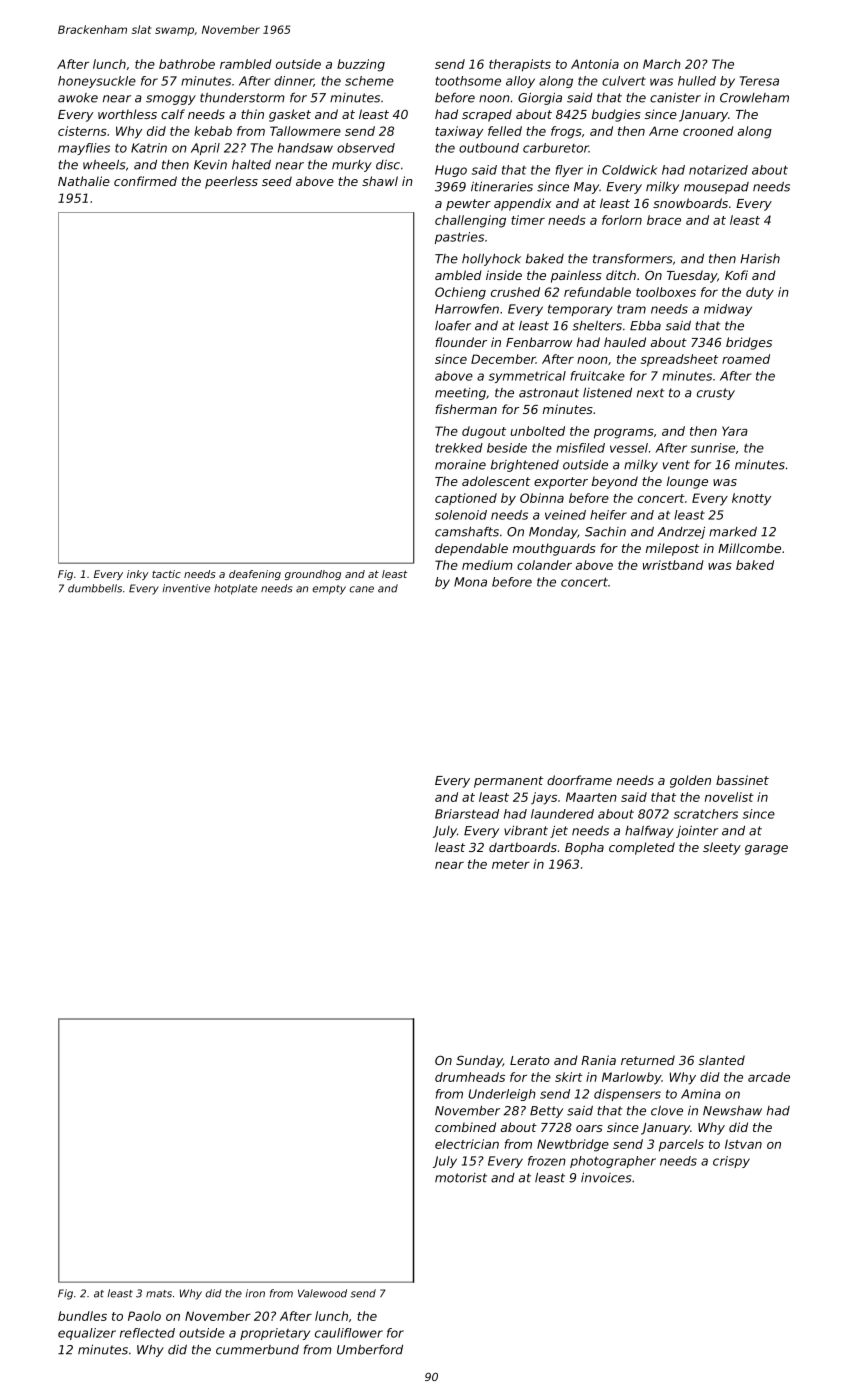  Describe the element at coordinates (370, 1350) in the screenshot. I see `Umberford` at that location.
